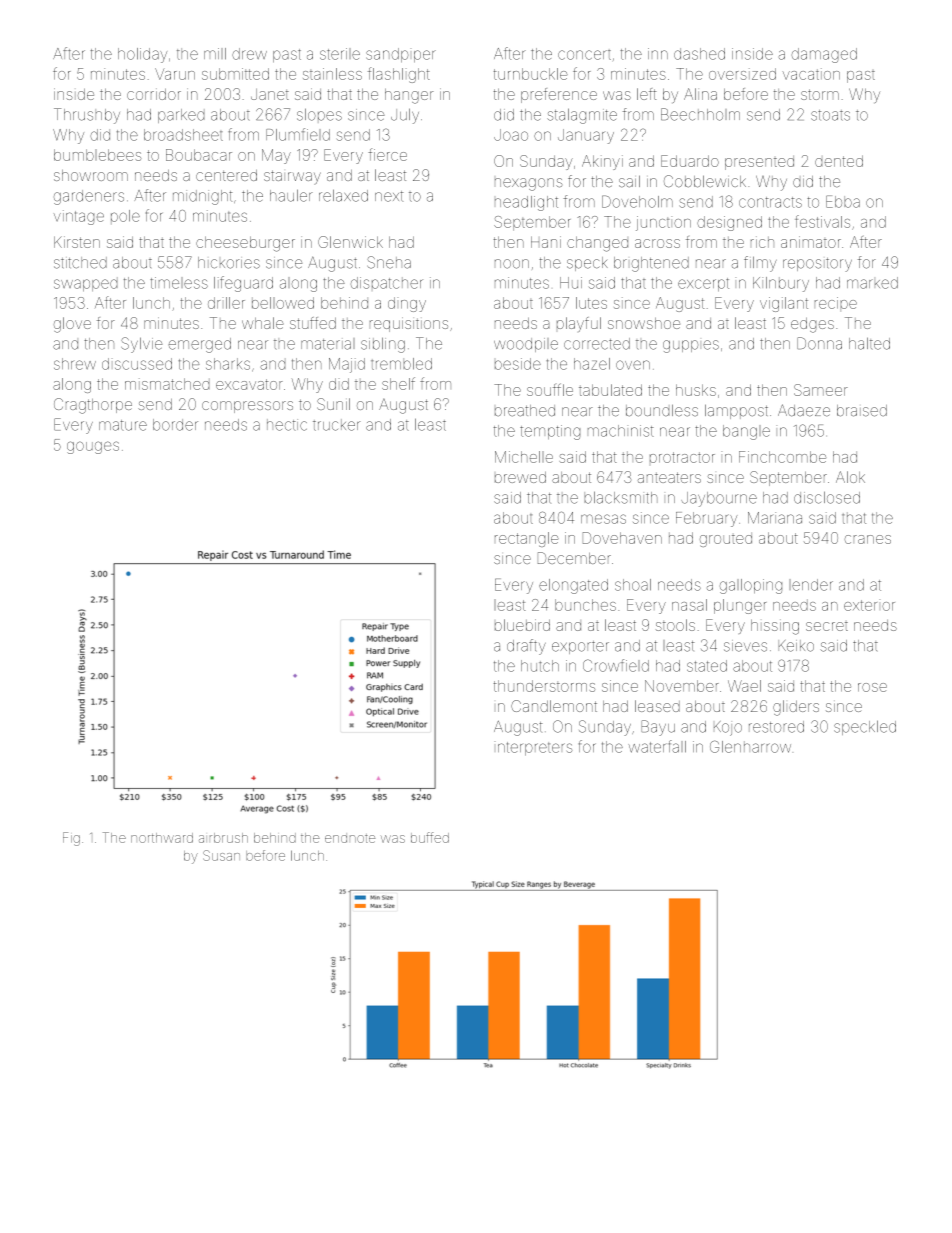 The height and width of the screenshot is (1233, 952). Describe the element at coordinates (843, 201) in the screenshot. I see `Ebba` at that location.
